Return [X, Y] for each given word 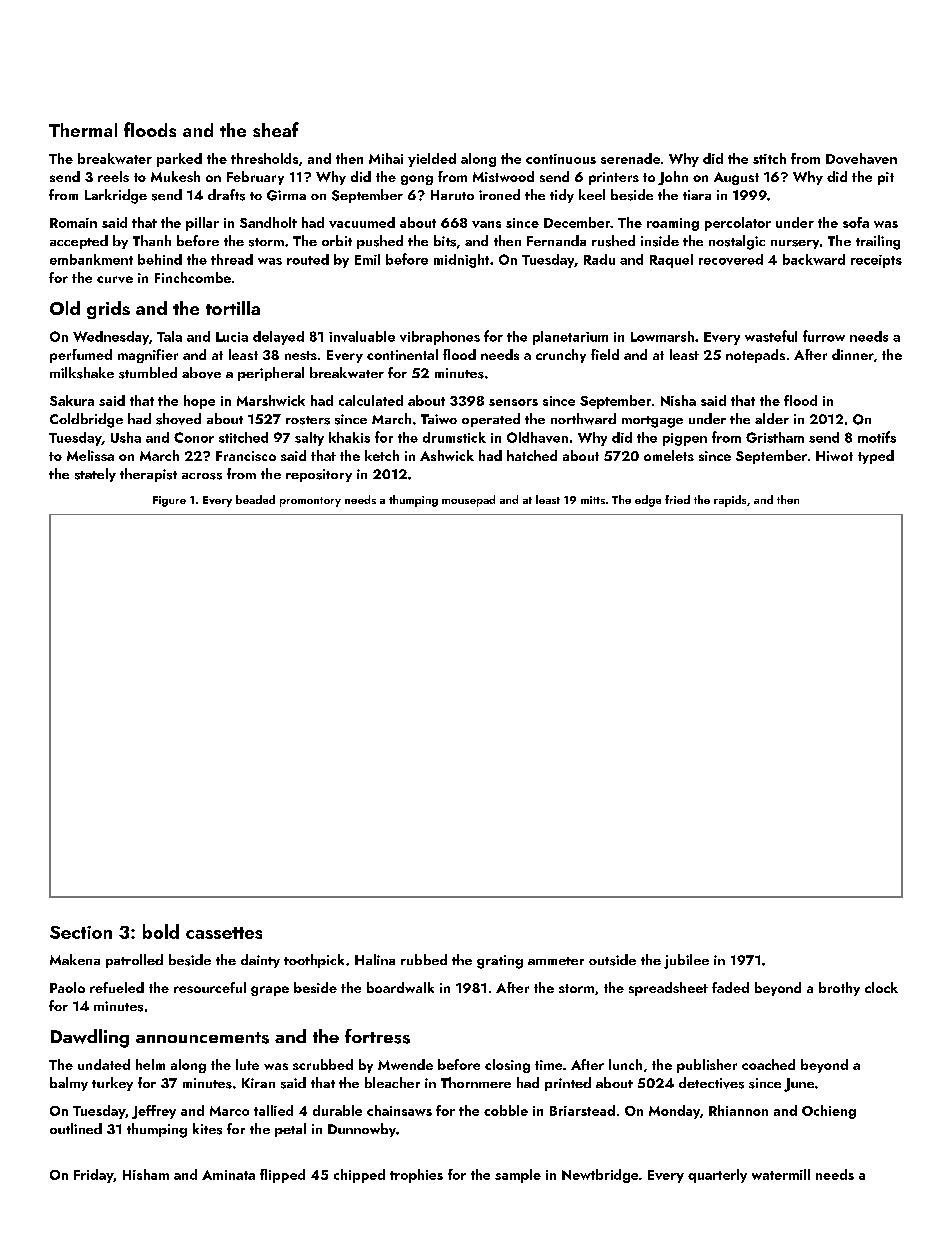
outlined [76, 1128]
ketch [382, 455]
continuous [561, 159]
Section [81, 932]
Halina [375, 959]
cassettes [224, 933]
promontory [310, 502]
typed [876, 457]
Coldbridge [86, 420]
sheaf [276, 129]
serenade [630, 158]
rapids [730, 501]
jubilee [686, 961]
